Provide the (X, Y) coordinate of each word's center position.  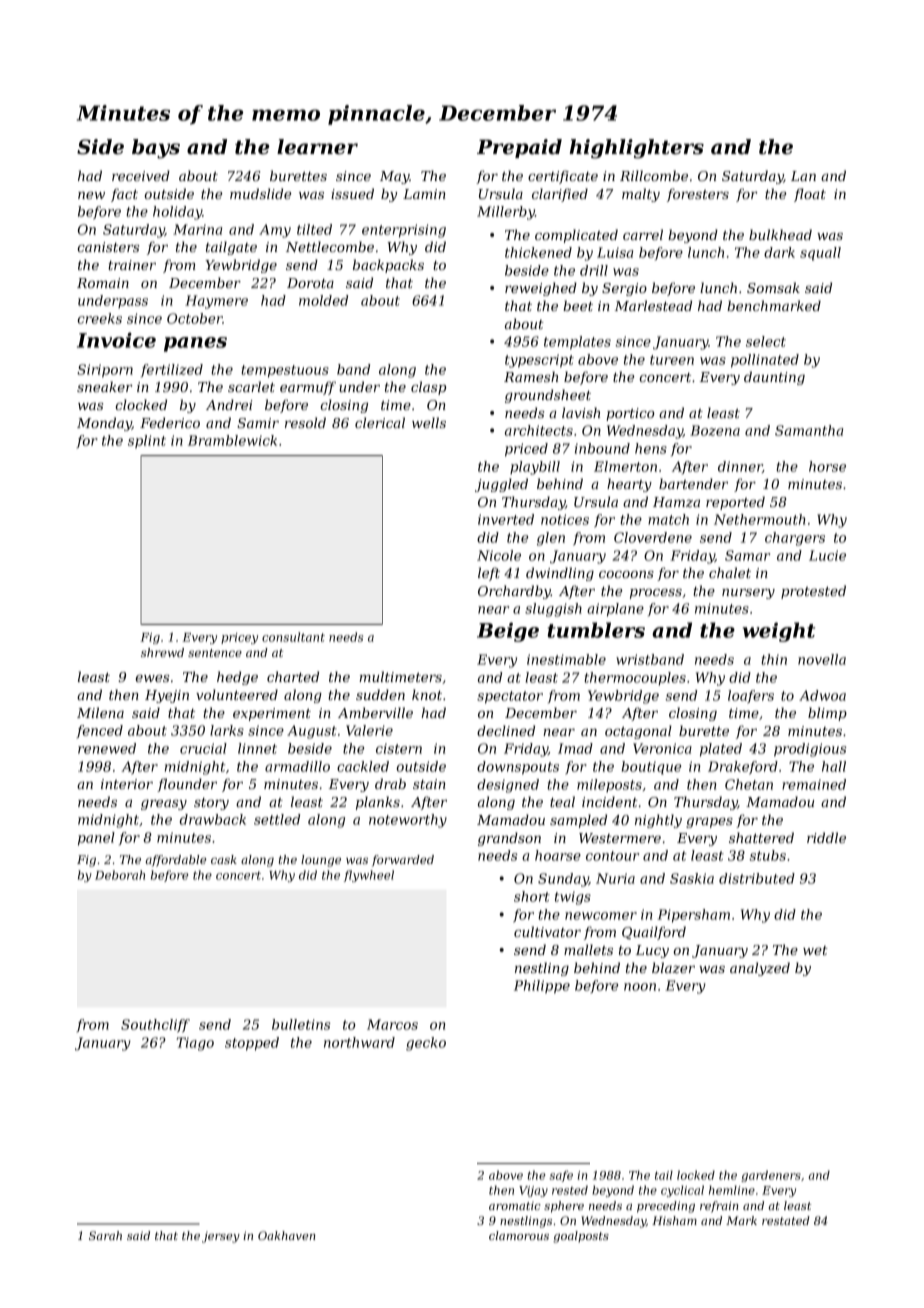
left (489, 574)
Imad (575, 748)
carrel (643, 234)
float (810, 195)
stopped (252, 1044)
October (195, 318)
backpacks (388, 266)
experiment (272, 714)
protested (813, 592)
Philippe (542, 987)
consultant (293, 637)
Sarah (105, 1235)
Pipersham (693, 916)
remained (814, 784)
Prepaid (519, 148)
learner (317, 147)
